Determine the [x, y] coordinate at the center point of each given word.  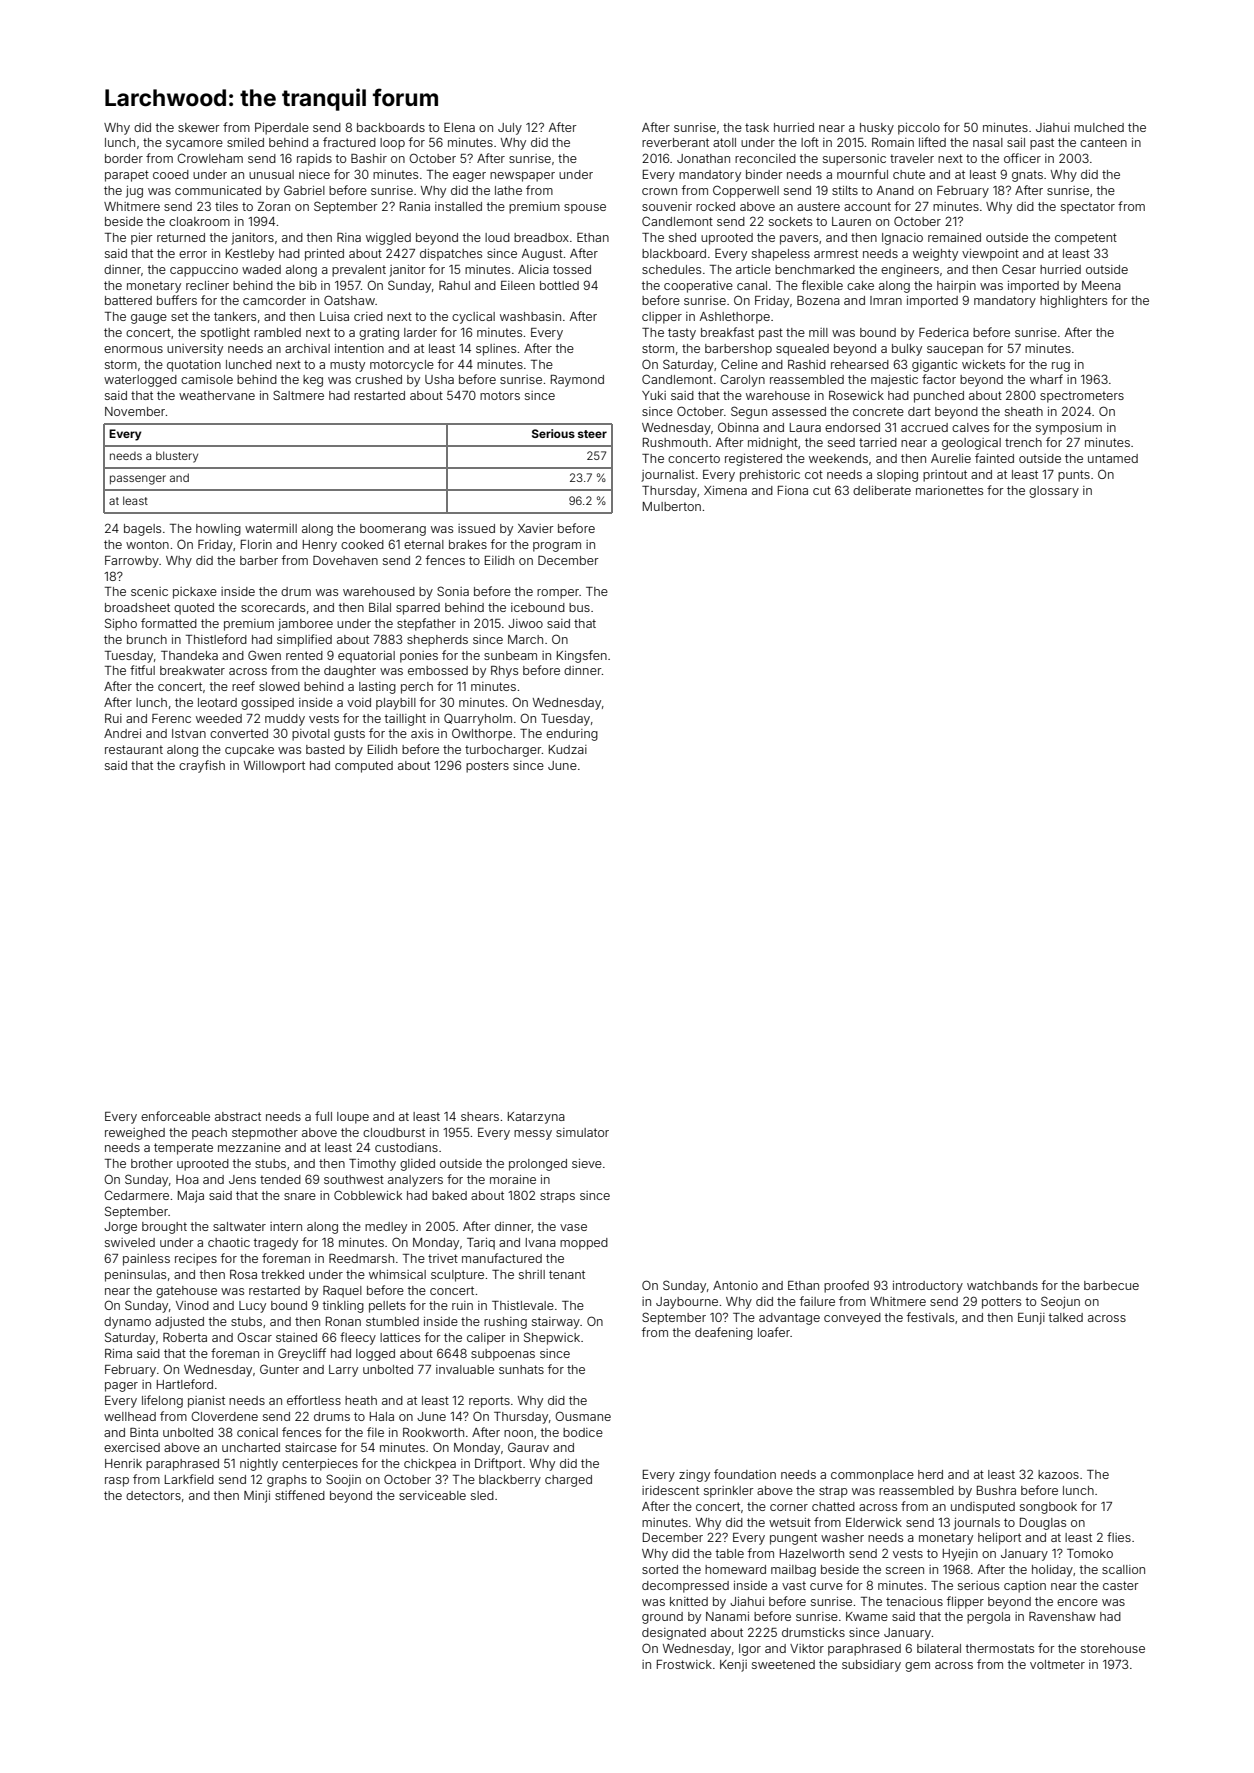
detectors [153, 1495]
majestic [894, 381]
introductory [928, 1287]
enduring [572, 735]
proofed [846, 1286]
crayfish [202, 766]
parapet [127, 176]
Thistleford [216, 639]
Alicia [533, 269]
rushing [505, 1323]
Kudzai [568, 749]
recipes [196, 1260]
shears [480, 1116]
